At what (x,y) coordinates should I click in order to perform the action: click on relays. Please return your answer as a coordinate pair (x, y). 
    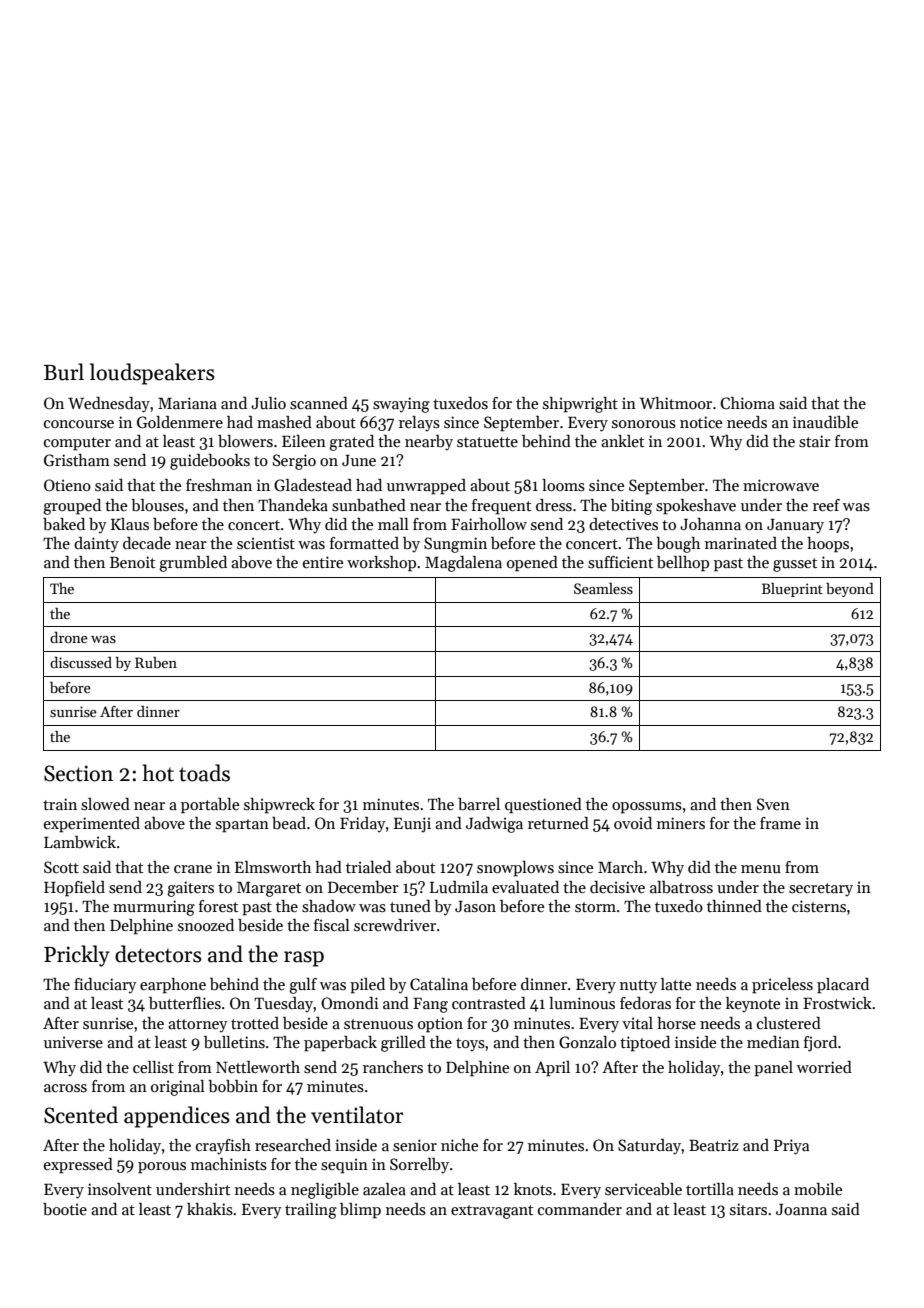
    Looking at the image, I should click on (419, 424).
